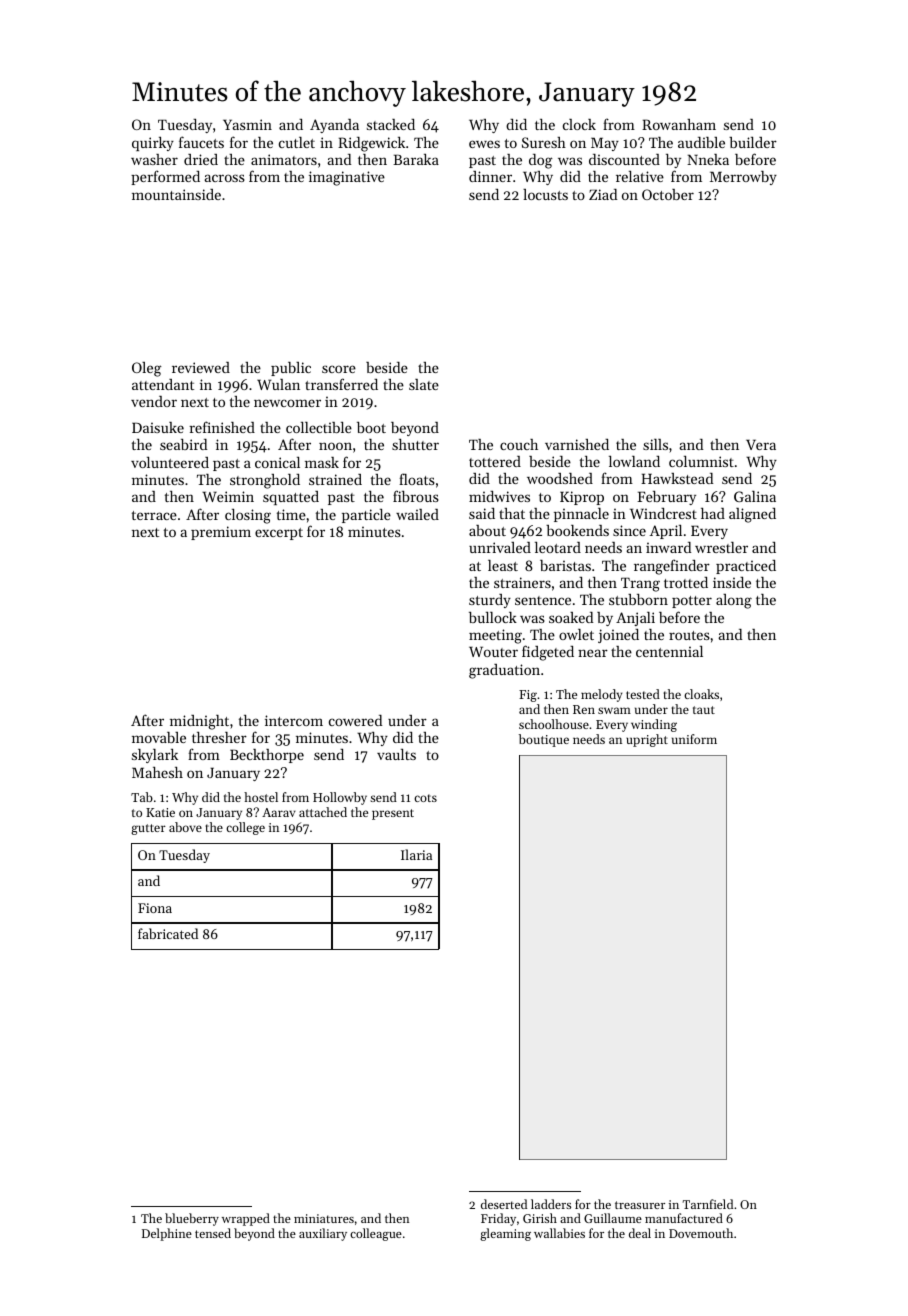  I want to click on Delphine, so click(167, 1234).
